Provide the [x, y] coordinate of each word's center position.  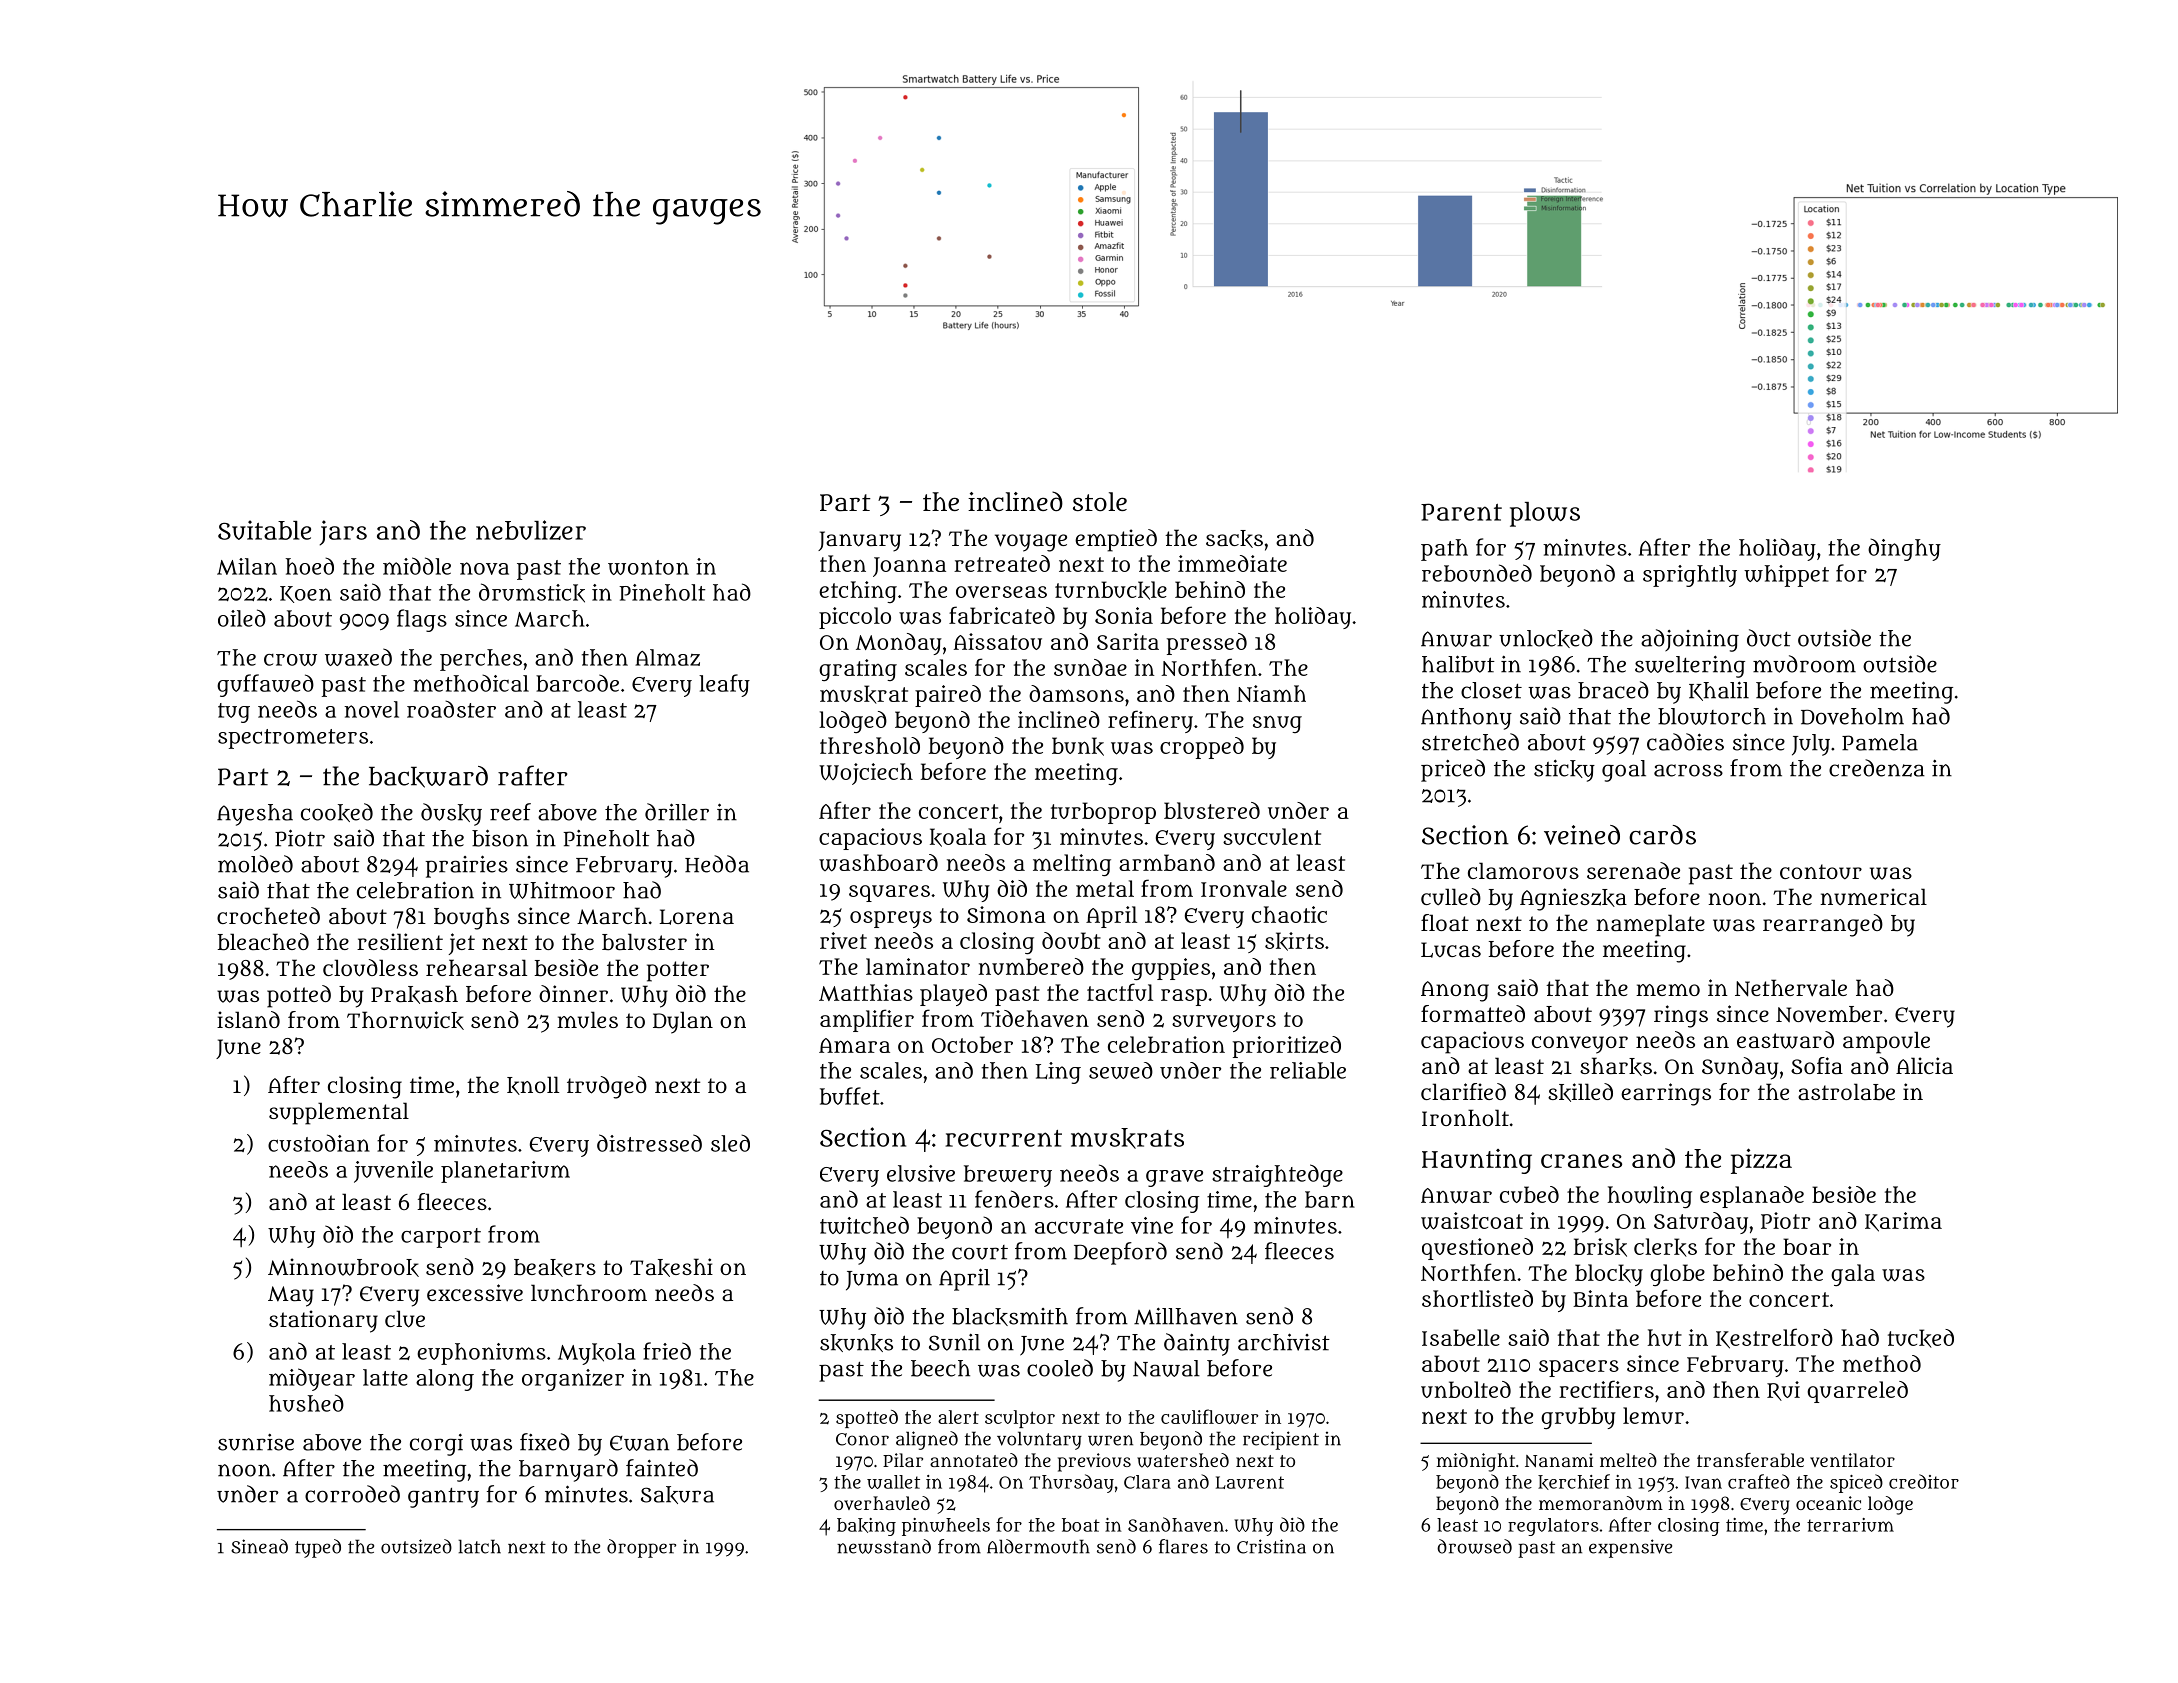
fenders [1014, 1199]
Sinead [259, 1546]
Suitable [264, 530]
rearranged [1823, 925]
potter [678, 971]
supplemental [339, 1113]
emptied [1116, 540]
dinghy [1904, 549]
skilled [1580, 1092]
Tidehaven [1035, 1018]
